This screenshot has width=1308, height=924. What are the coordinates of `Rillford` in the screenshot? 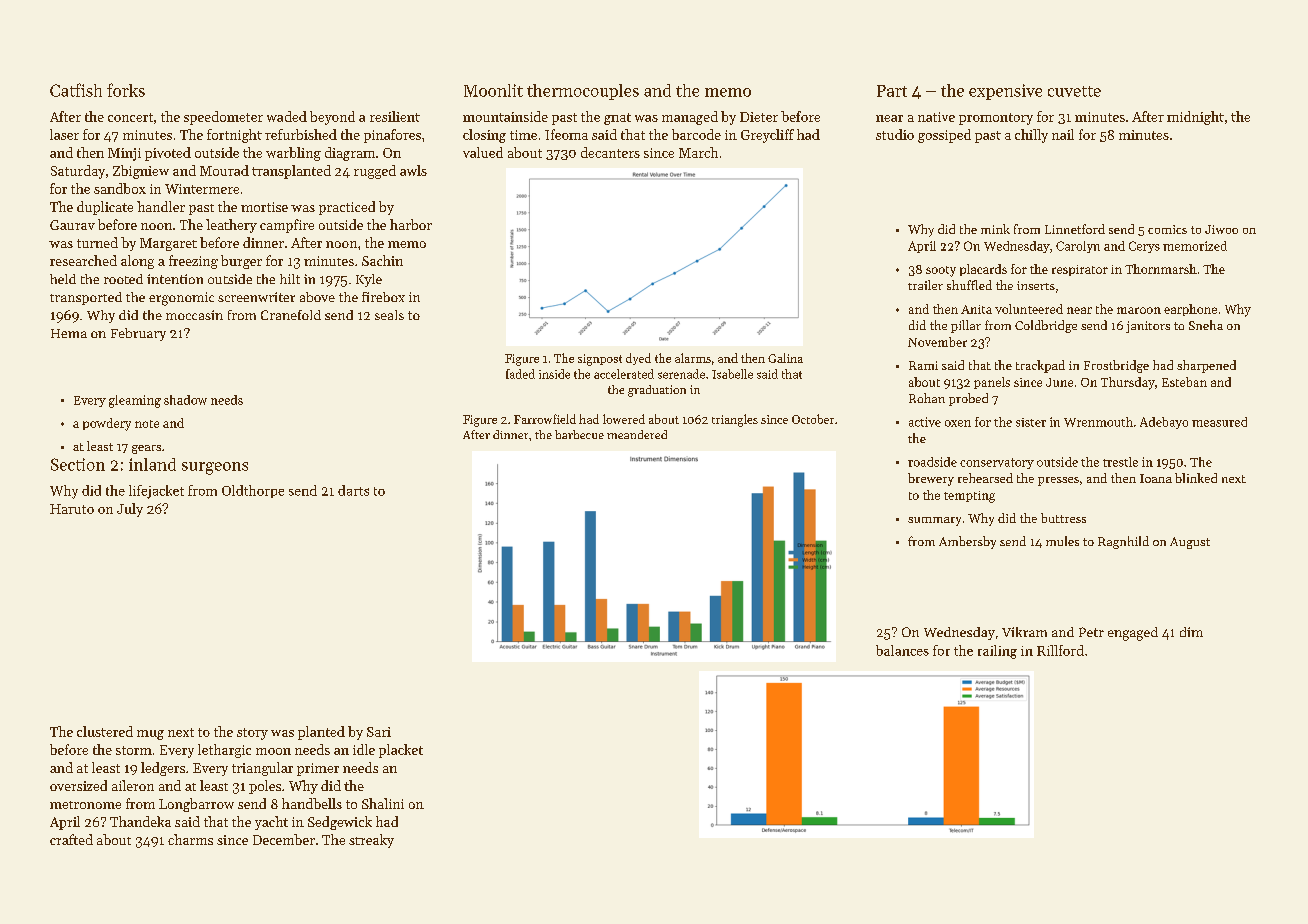 It's located at (1060, 650).
